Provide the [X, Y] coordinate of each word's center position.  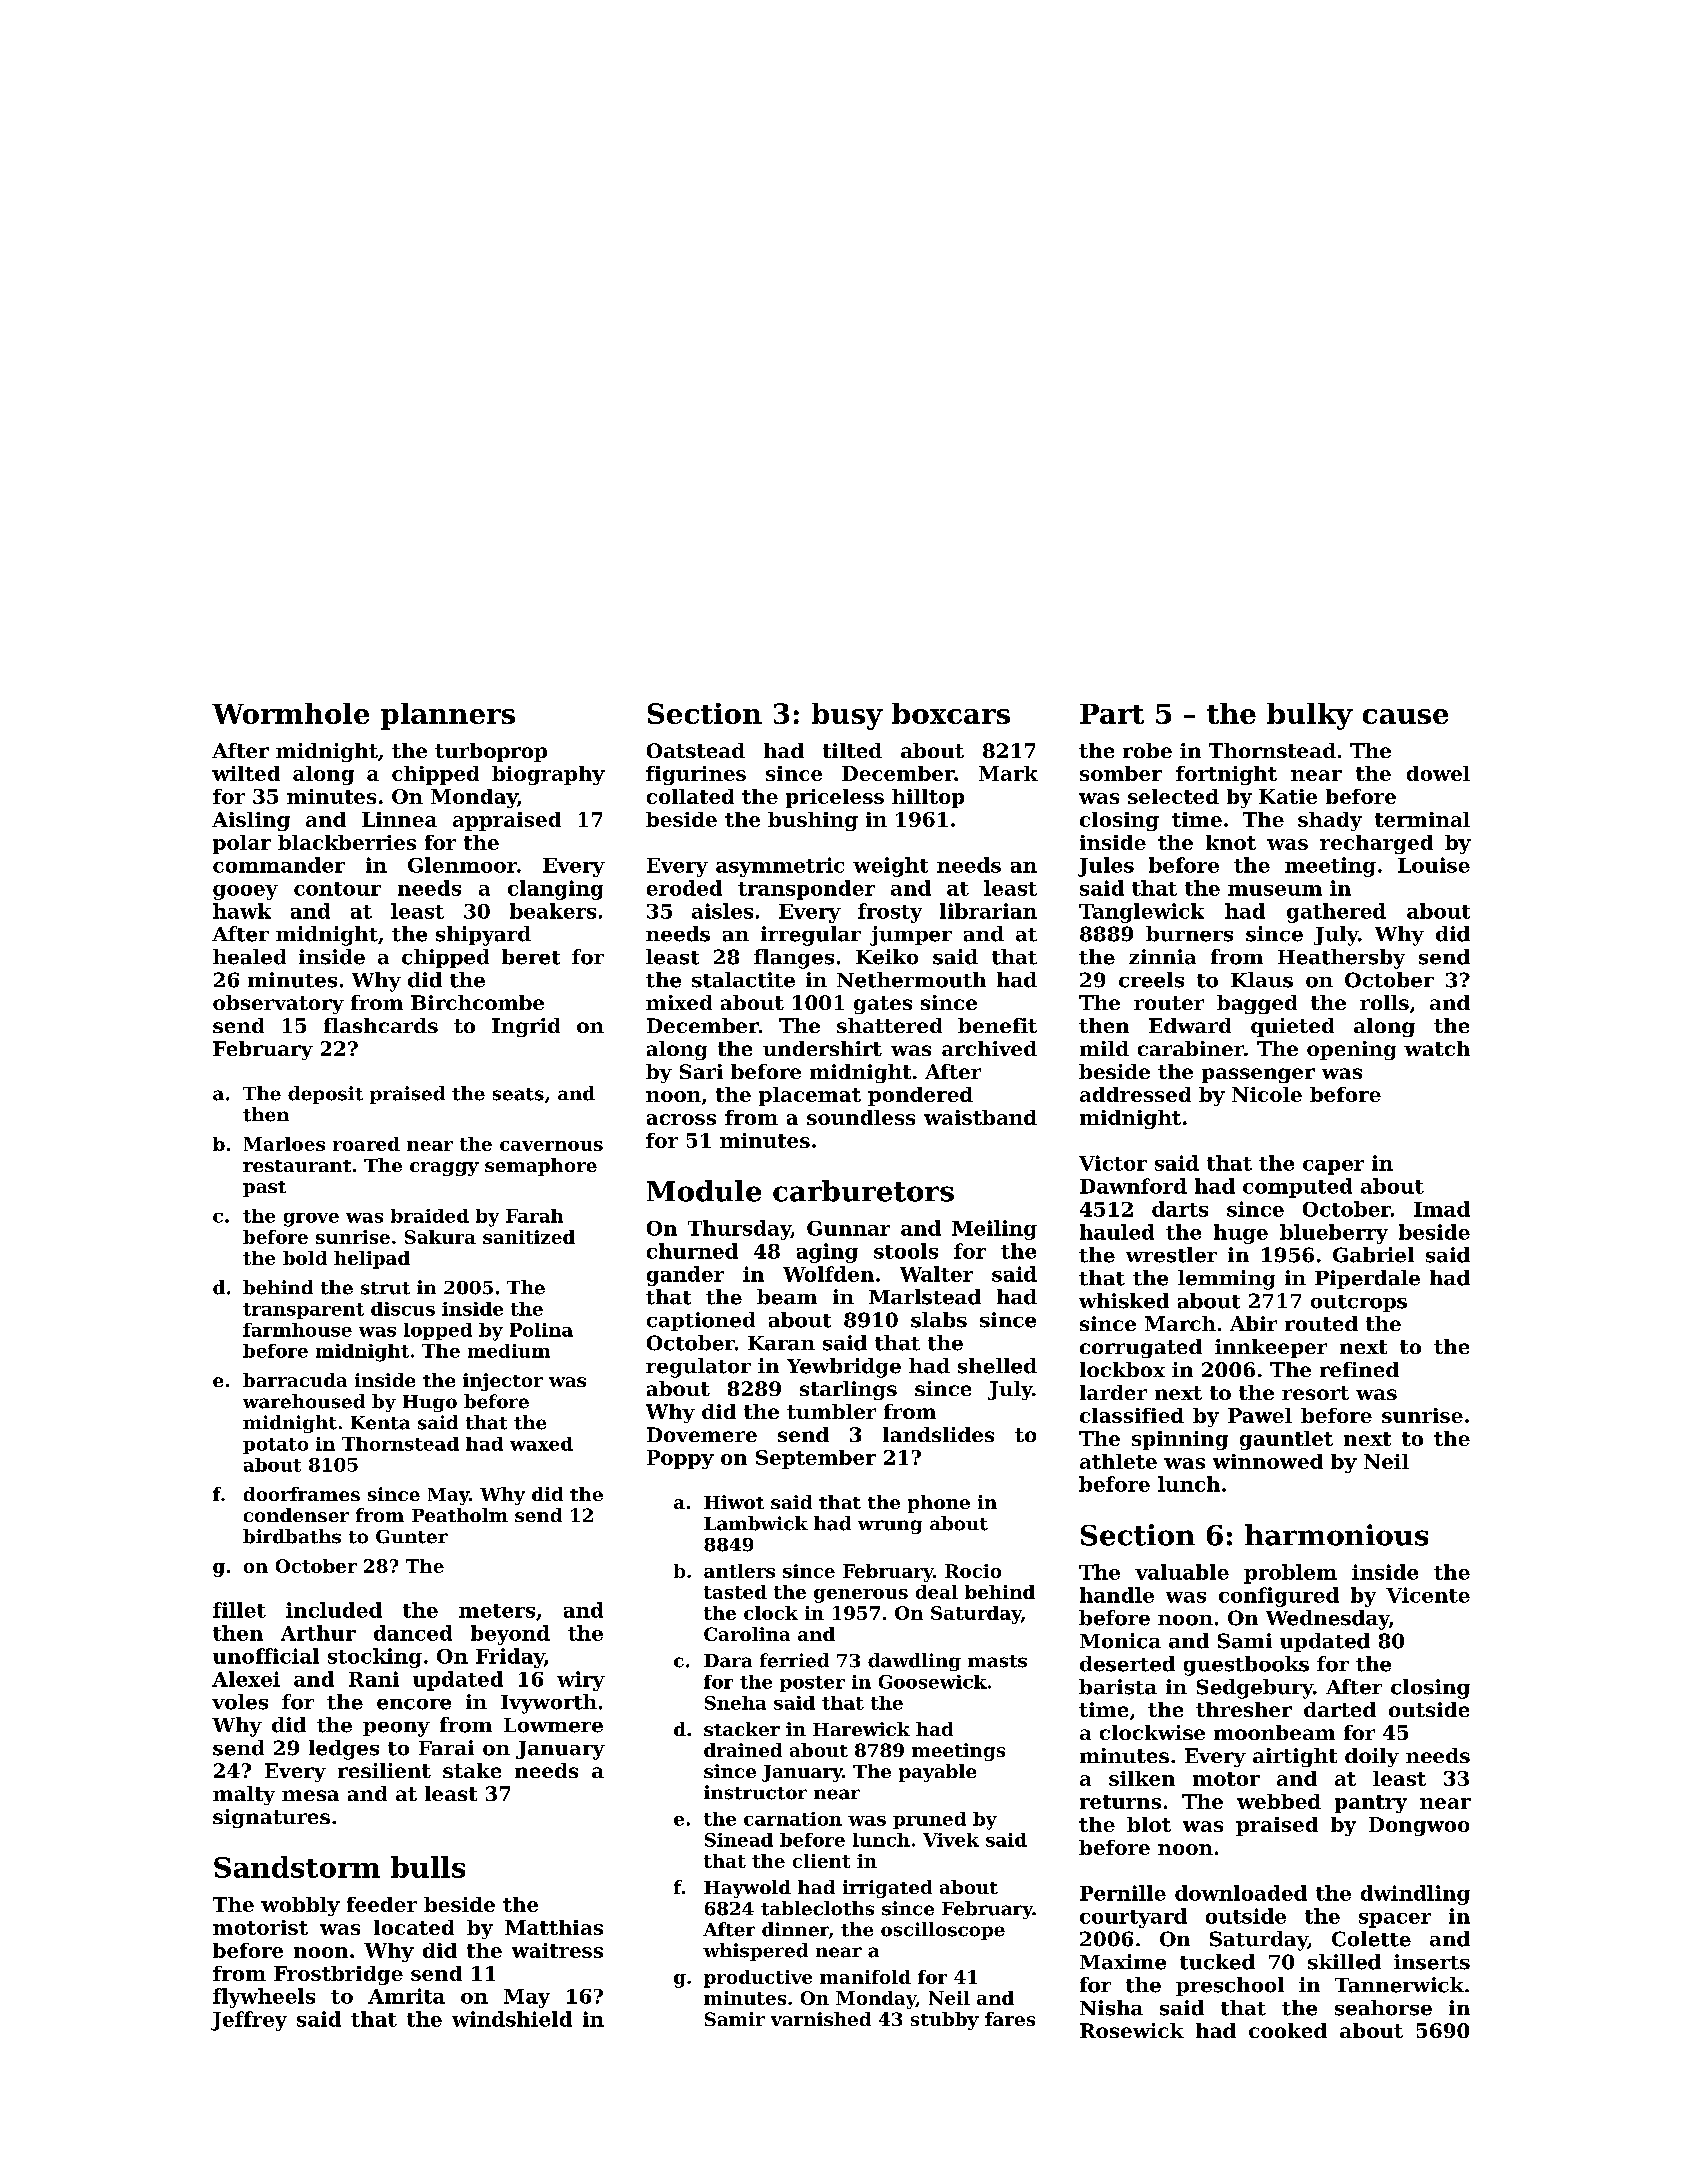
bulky [1310, 716]
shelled [997, 1366]
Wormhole [290, 713]
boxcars [951, 713]
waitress [557, 1950]
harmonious [1336, 1535]
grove [311, 1220]
